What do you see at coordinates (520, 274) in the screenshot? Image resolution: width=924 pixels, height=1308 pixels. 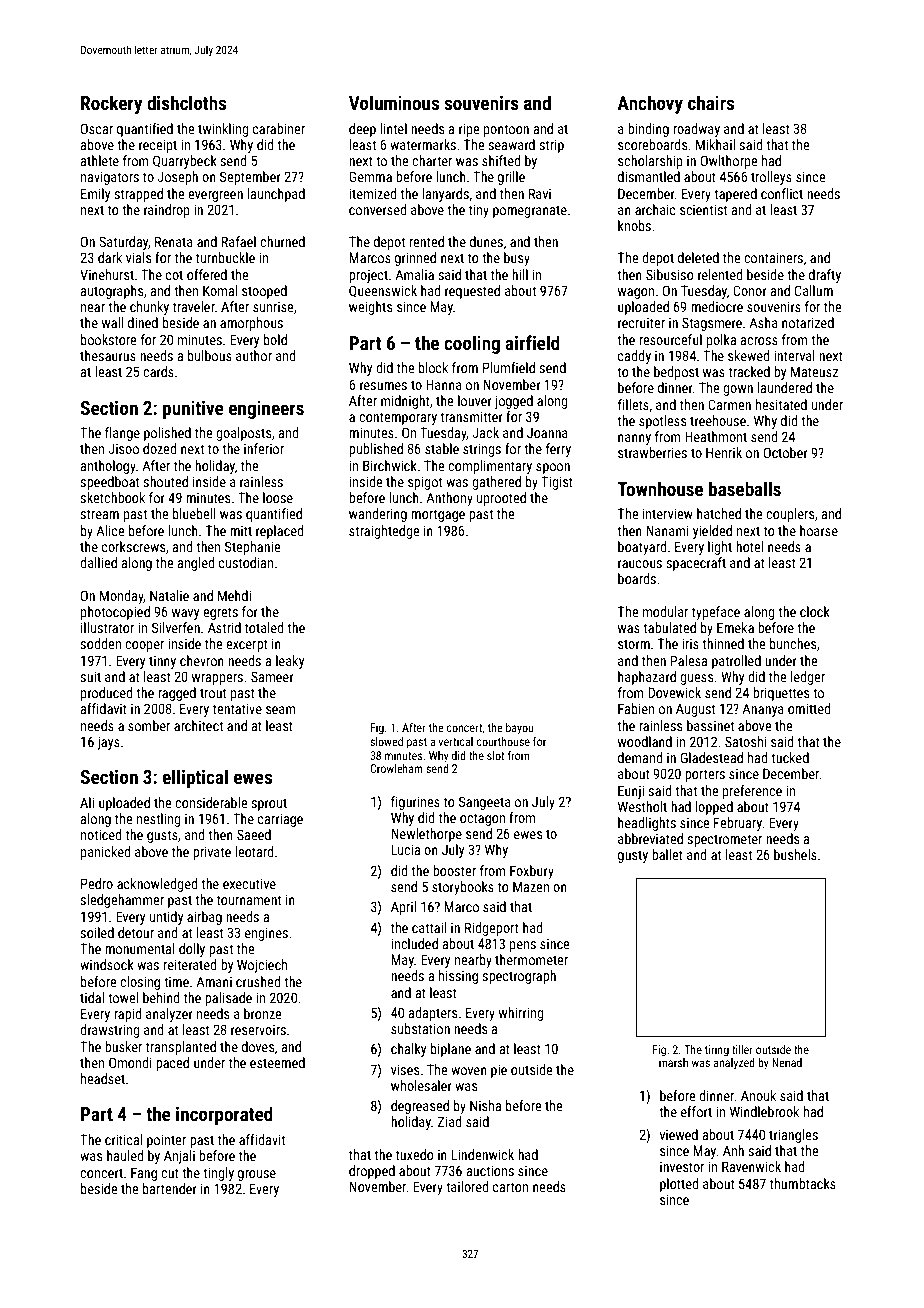 I see `hill` at bounding box center [520, 274].
